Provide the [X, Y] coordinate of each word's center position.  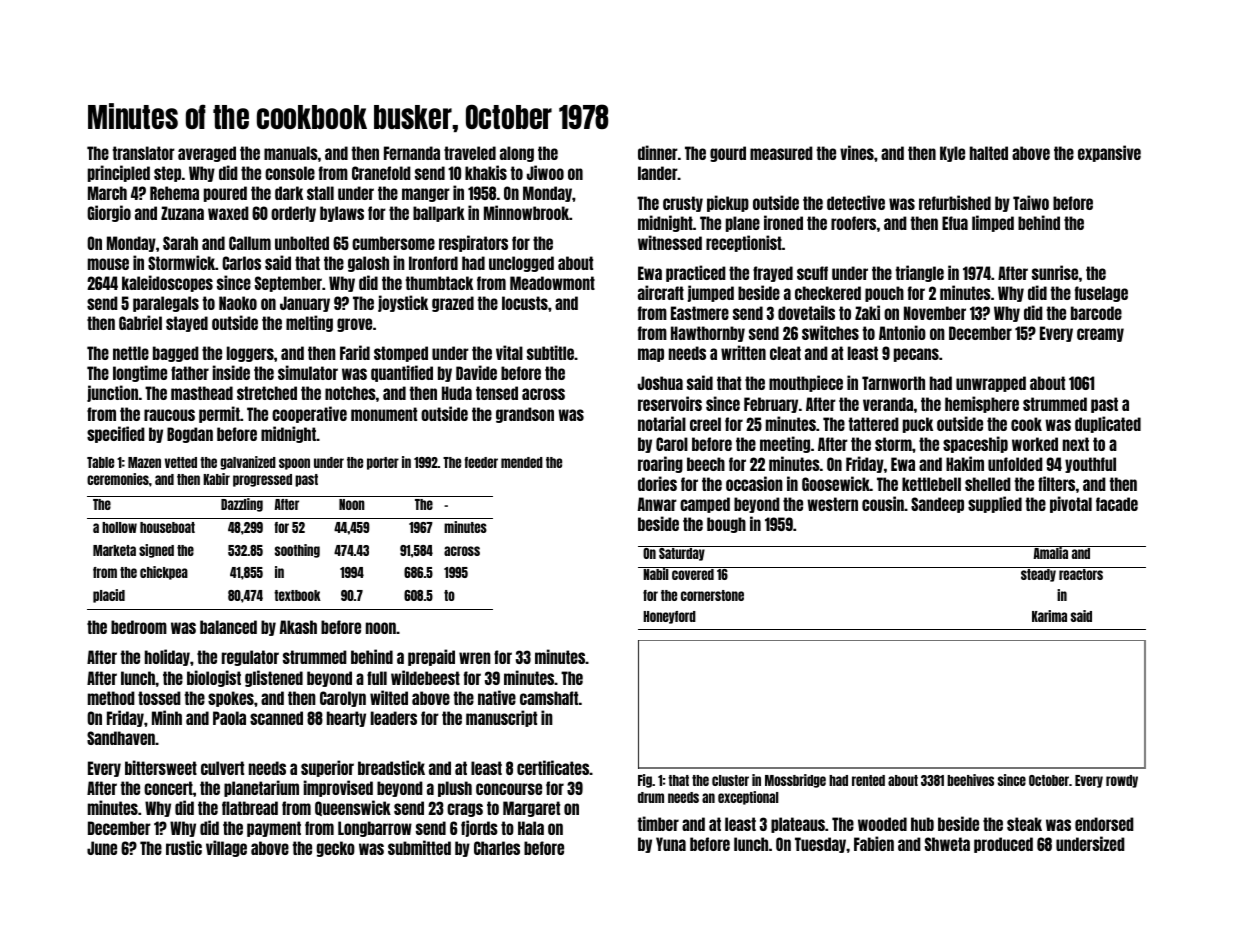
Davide [476, 372]
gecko [336, 849]
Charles [497, 848]
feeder [481, 462]
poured [225, 194]
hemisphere [982, 404]
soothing [297, 551]
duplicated [1108, 424]
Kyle [952, 154]
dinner [658, 152]
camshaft [549, 698]
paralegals [166, 304]
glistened [274, 678]
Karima [1049, 616]
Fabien [874, 843]
